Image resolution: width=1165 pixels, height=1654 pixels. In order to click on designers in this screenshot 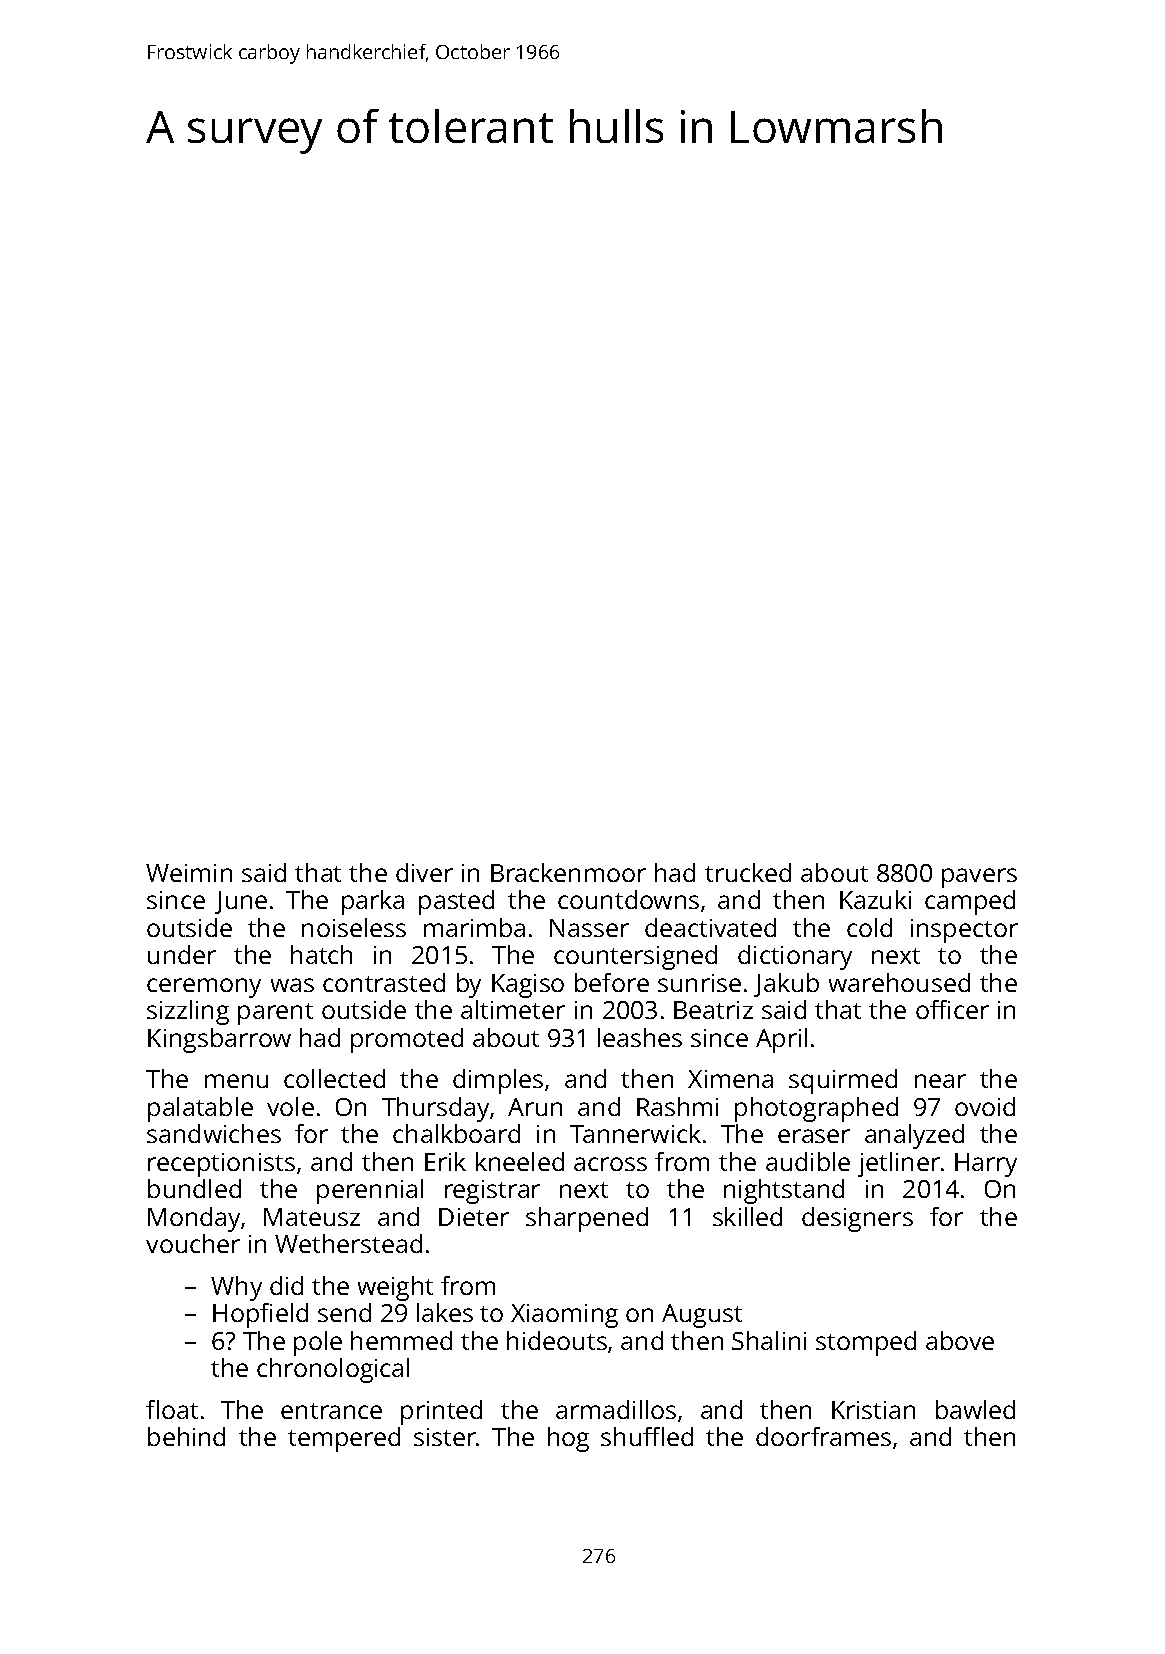, I will do `click(857, 1219)`.
